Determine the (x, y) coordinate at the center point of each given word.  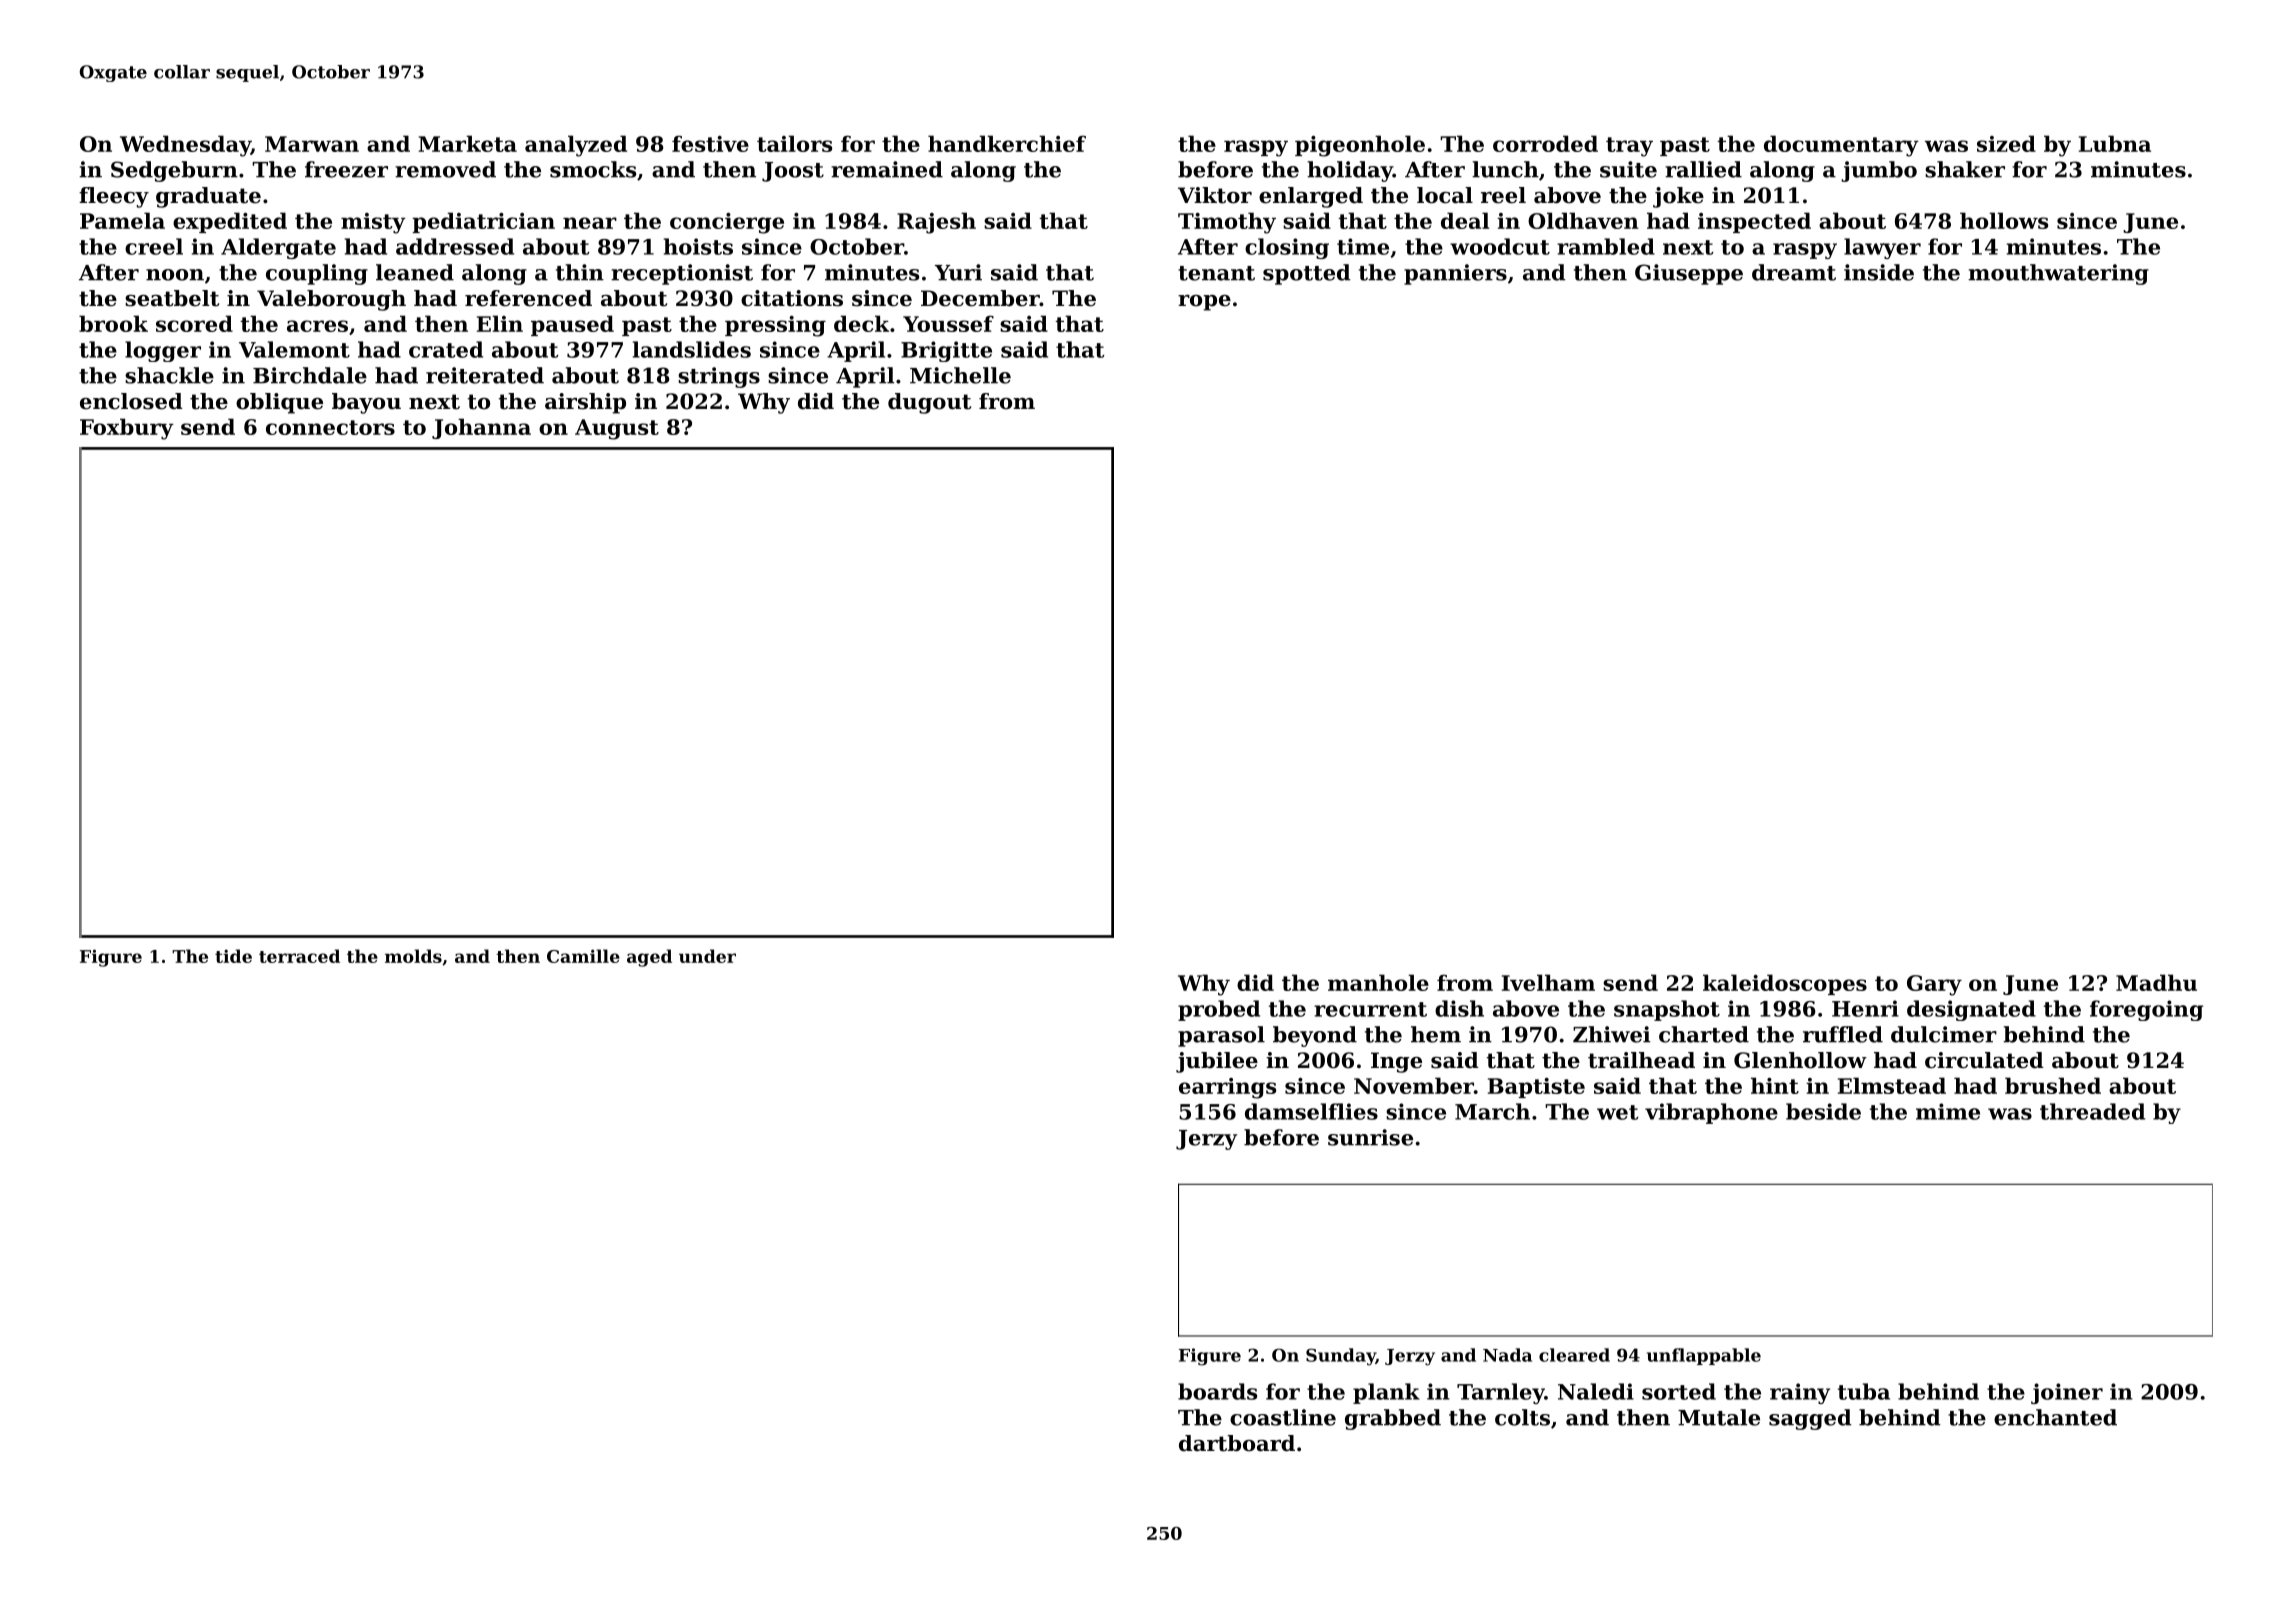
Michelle (960, 375)
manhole (1378, 982)
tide (233, 956)
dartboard (1237, 1443)
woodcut (1500, 246)
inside (1879, 272)
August (617, 429)
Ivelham (1548, 982)
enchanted (2055, 1417)
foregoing (2146, 1010)
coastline (1283, 1417)
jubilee (1217, 1062)
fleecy (114, 197)
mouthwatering (2058, 274)
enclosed (131, 401)
